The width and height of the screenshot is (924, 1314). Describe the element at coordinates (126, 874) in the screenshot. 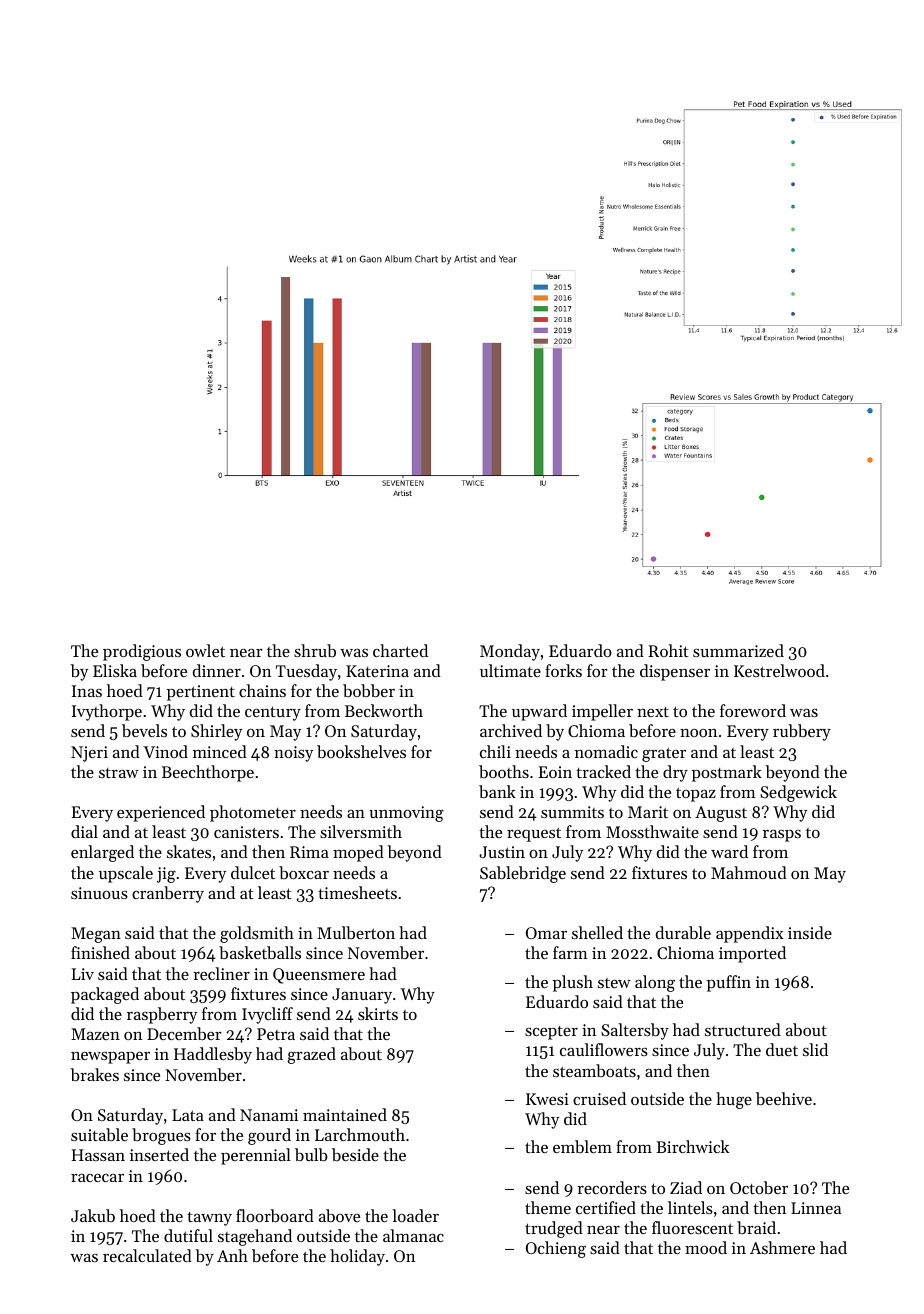

I see `upscale` at that location.
